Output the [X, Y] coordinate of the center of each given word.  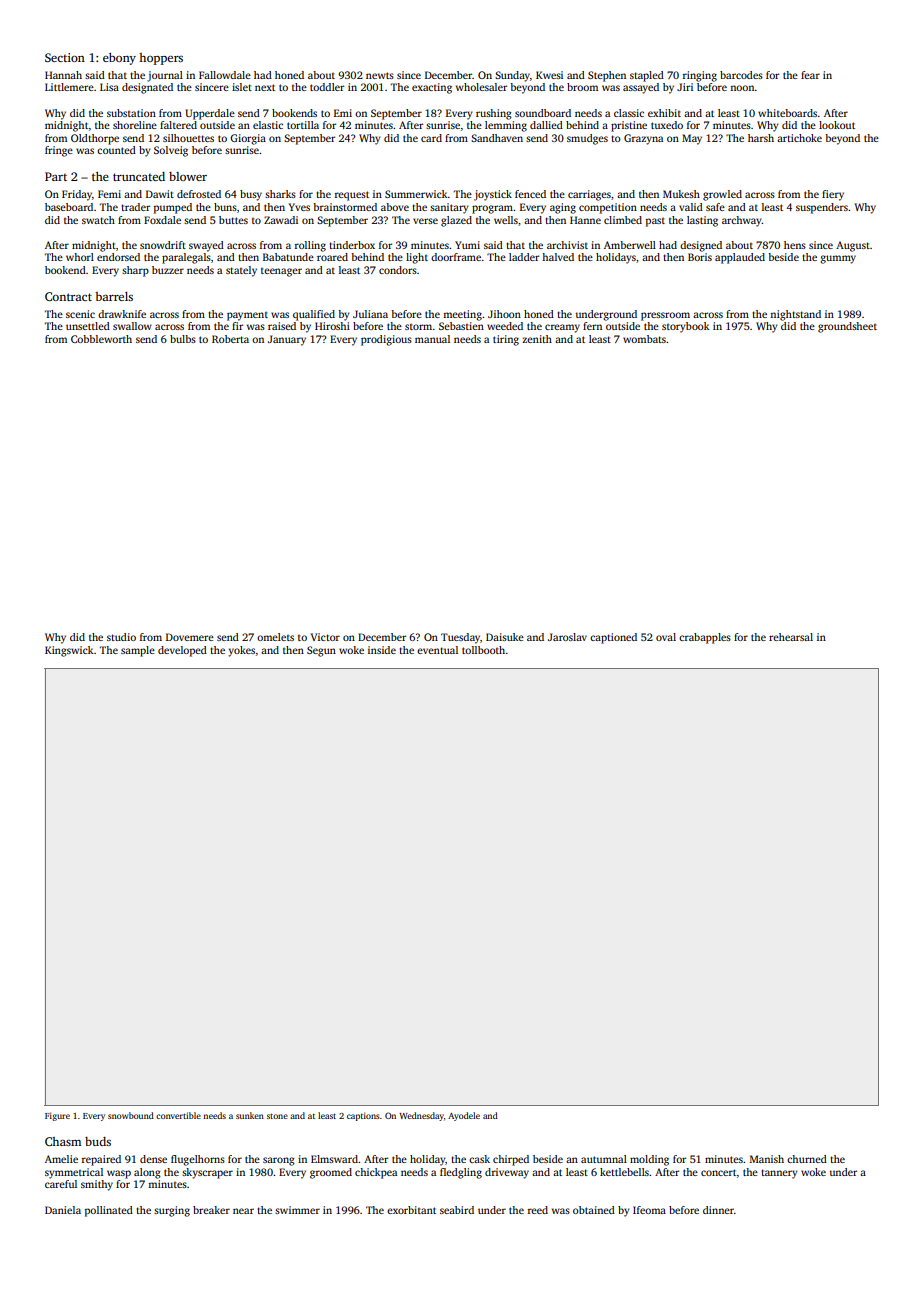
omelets [275, 637]
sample [138, 651]
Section [65, 57]
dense [153, 1159]
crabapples [705, 638]
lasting [702, 221]
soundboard [543, 113]
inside [382, 650]
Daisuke [505, 637]
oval [666, 637]
